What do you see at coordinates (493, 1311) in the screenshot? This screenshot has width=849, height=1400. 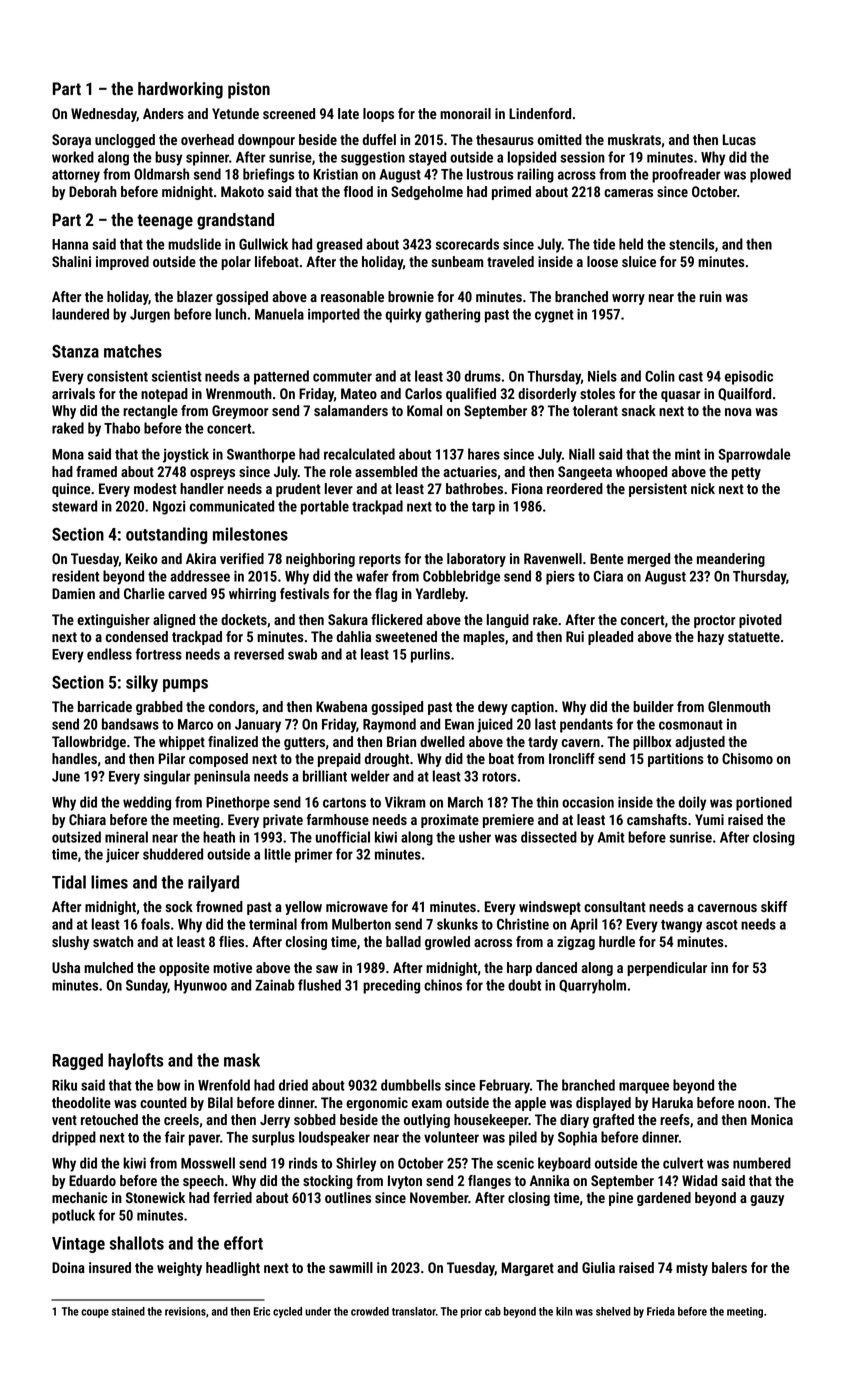 I see `cab` at bounding box center [493, 1311].
